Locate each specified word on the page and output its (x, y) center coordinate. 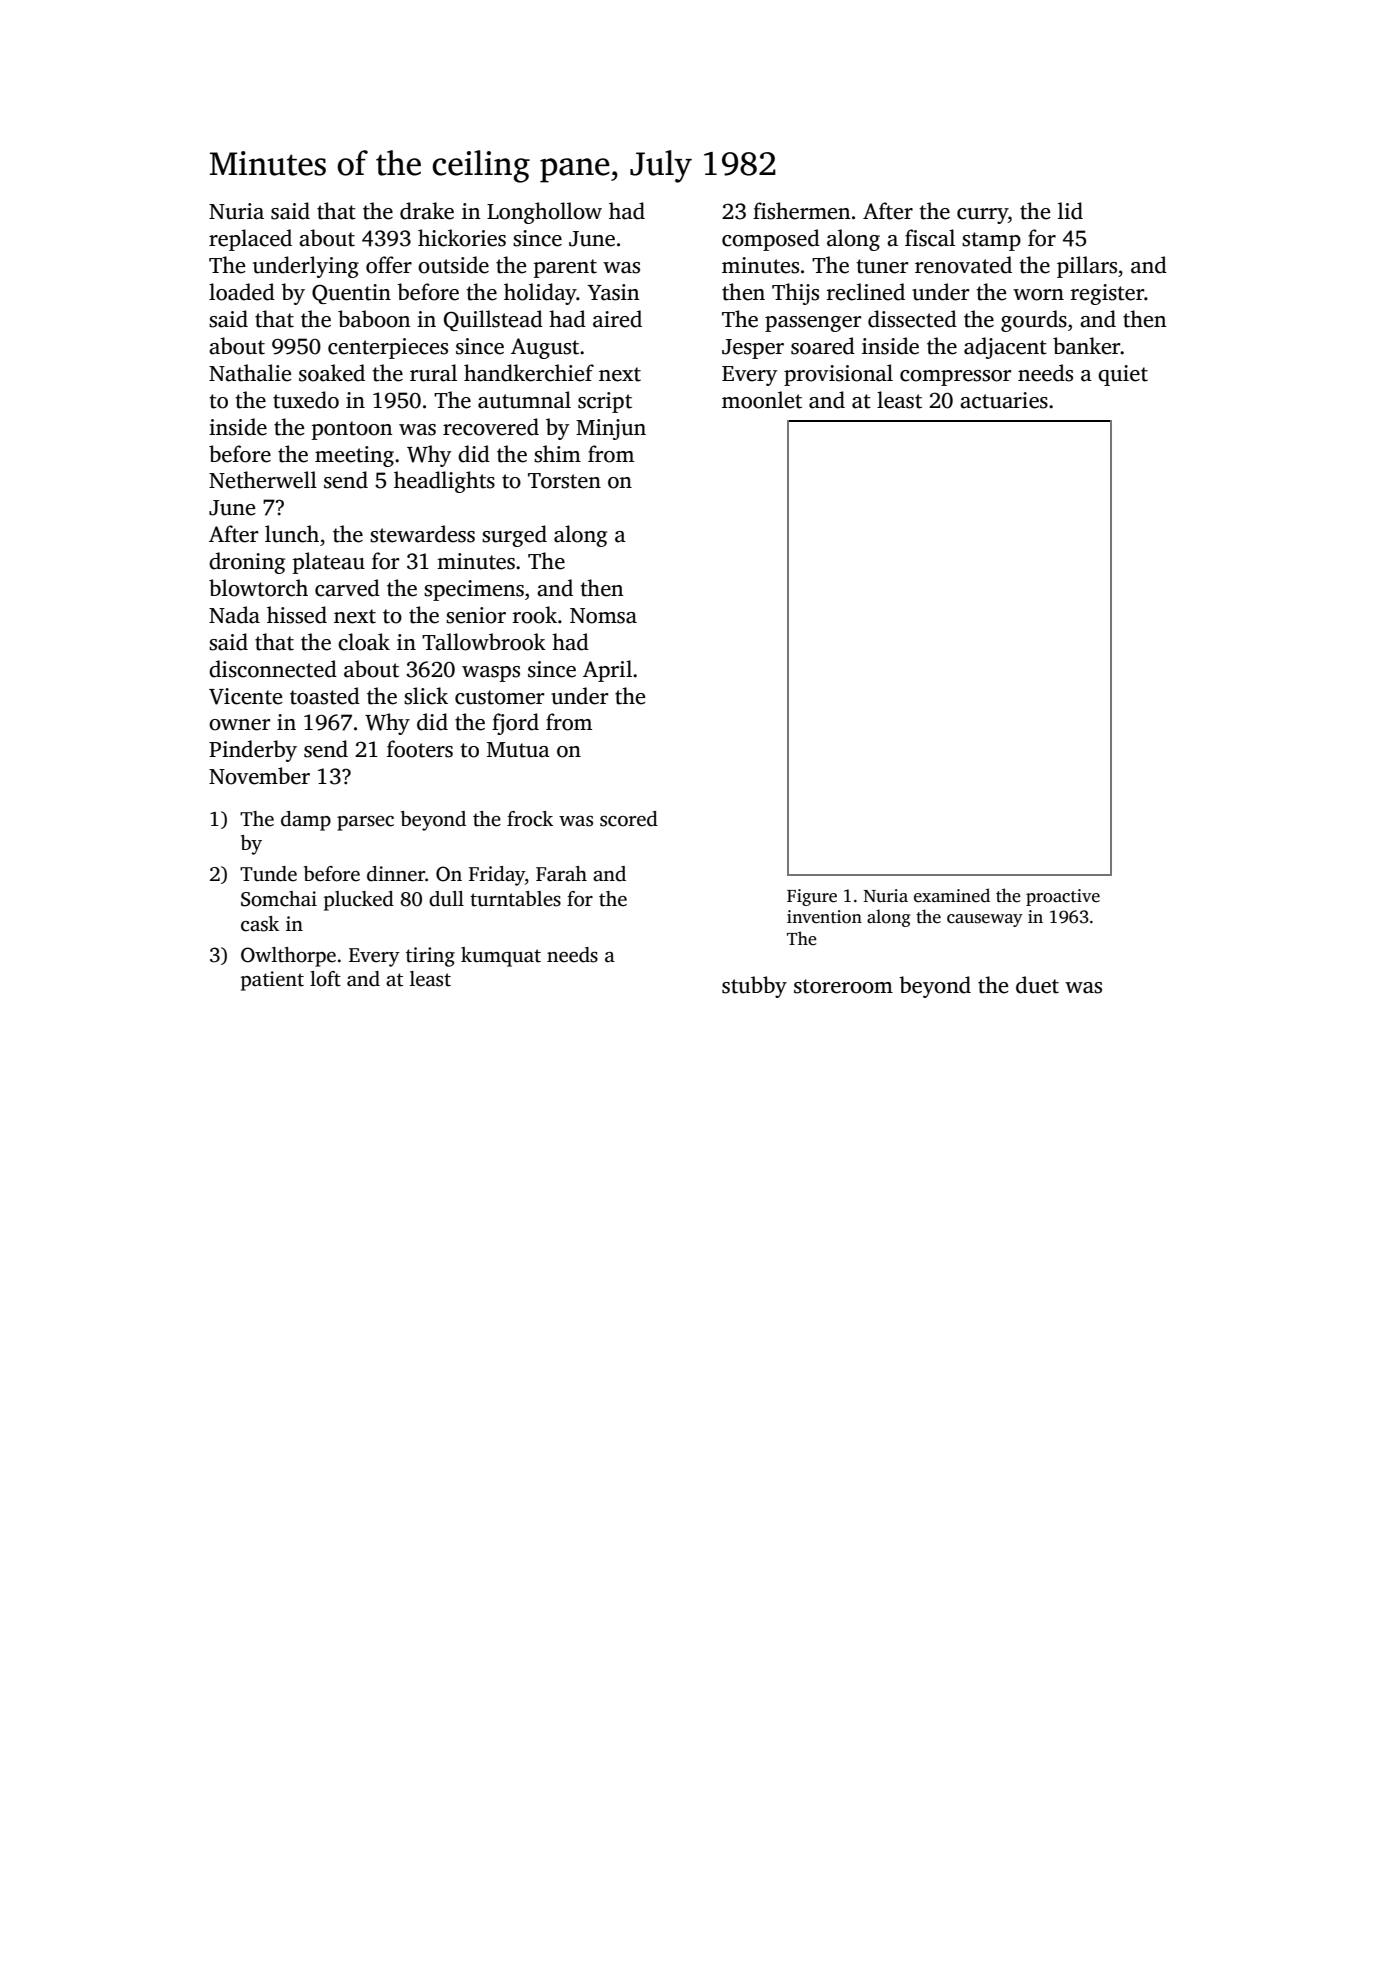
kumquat (501, 957)
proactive (1063, 897)
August (545, 348)
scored (629, 819)
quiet (1123, 375)
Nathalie (250, 373)
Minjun (611, 429)
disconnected (273, 669)
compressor (955, 378)
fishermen (802, 211)
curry (982, 216)
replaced (250, 240)
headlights (444, 482)
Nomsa (603, 616)
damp (306, 821)
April (607, 671)
